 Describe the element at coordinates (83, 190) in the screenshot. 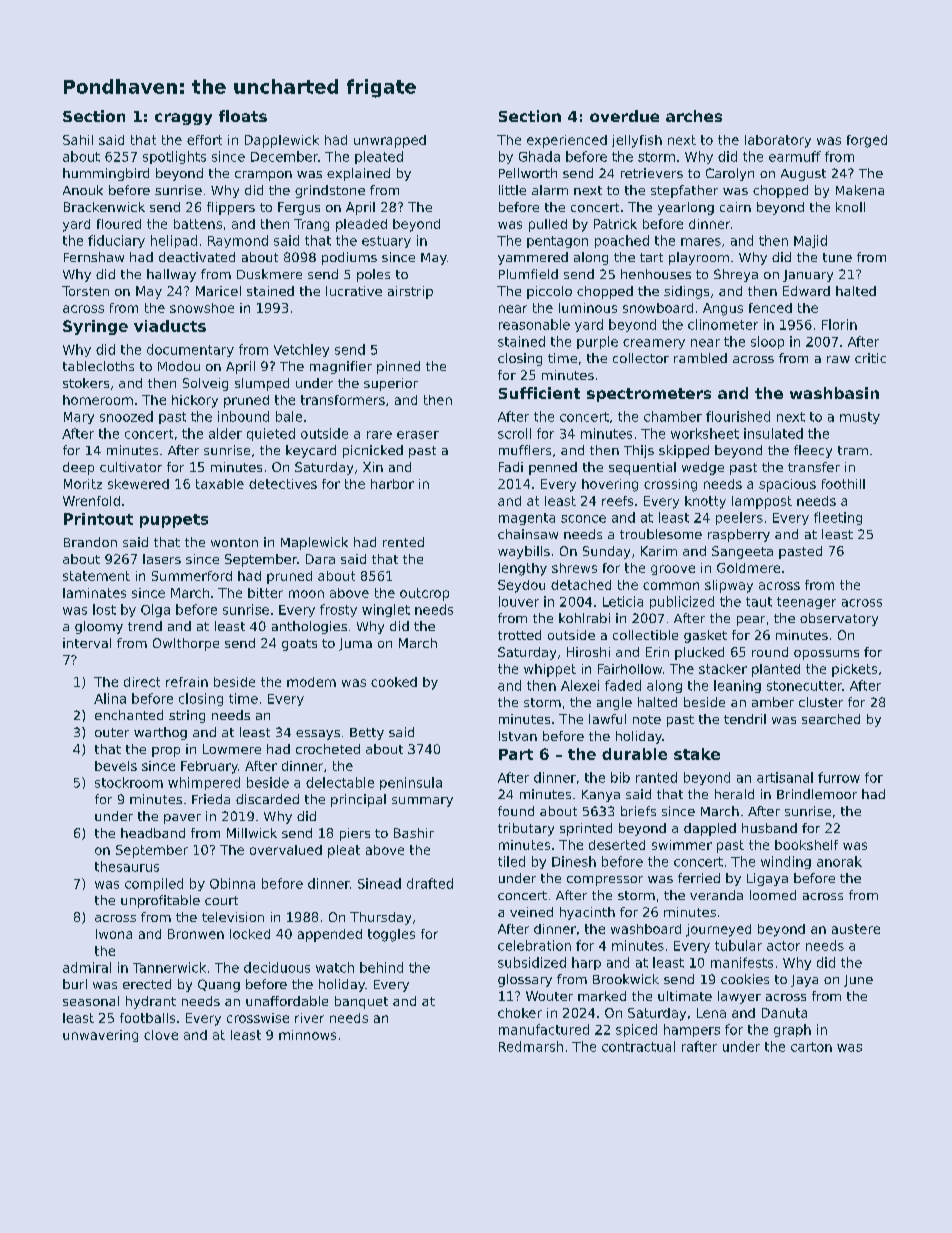

I see `Anouk` at that location.
